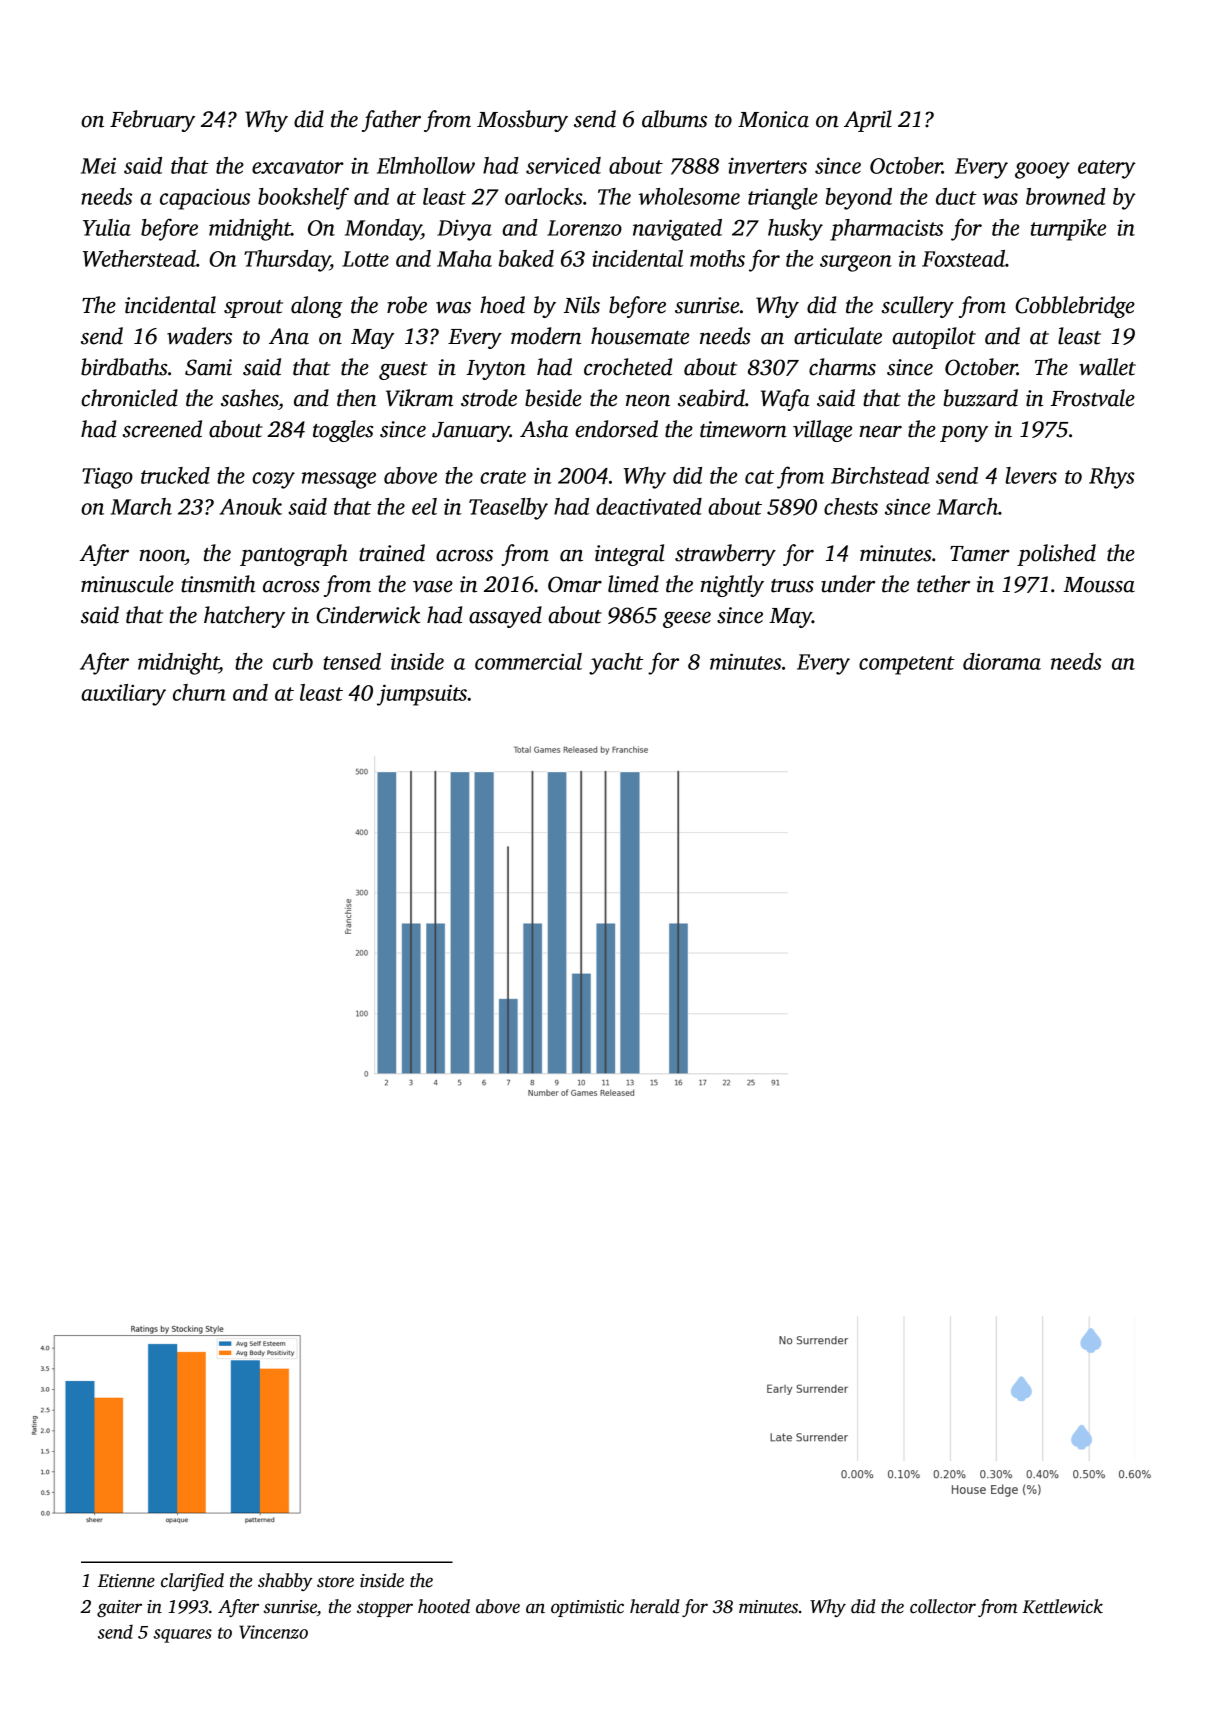 This screenshot has width=1216, height=1719. What do you see at coordinates (289, 336) in the screenshot?
I see `Ana` at bounding box center [289, 336].
